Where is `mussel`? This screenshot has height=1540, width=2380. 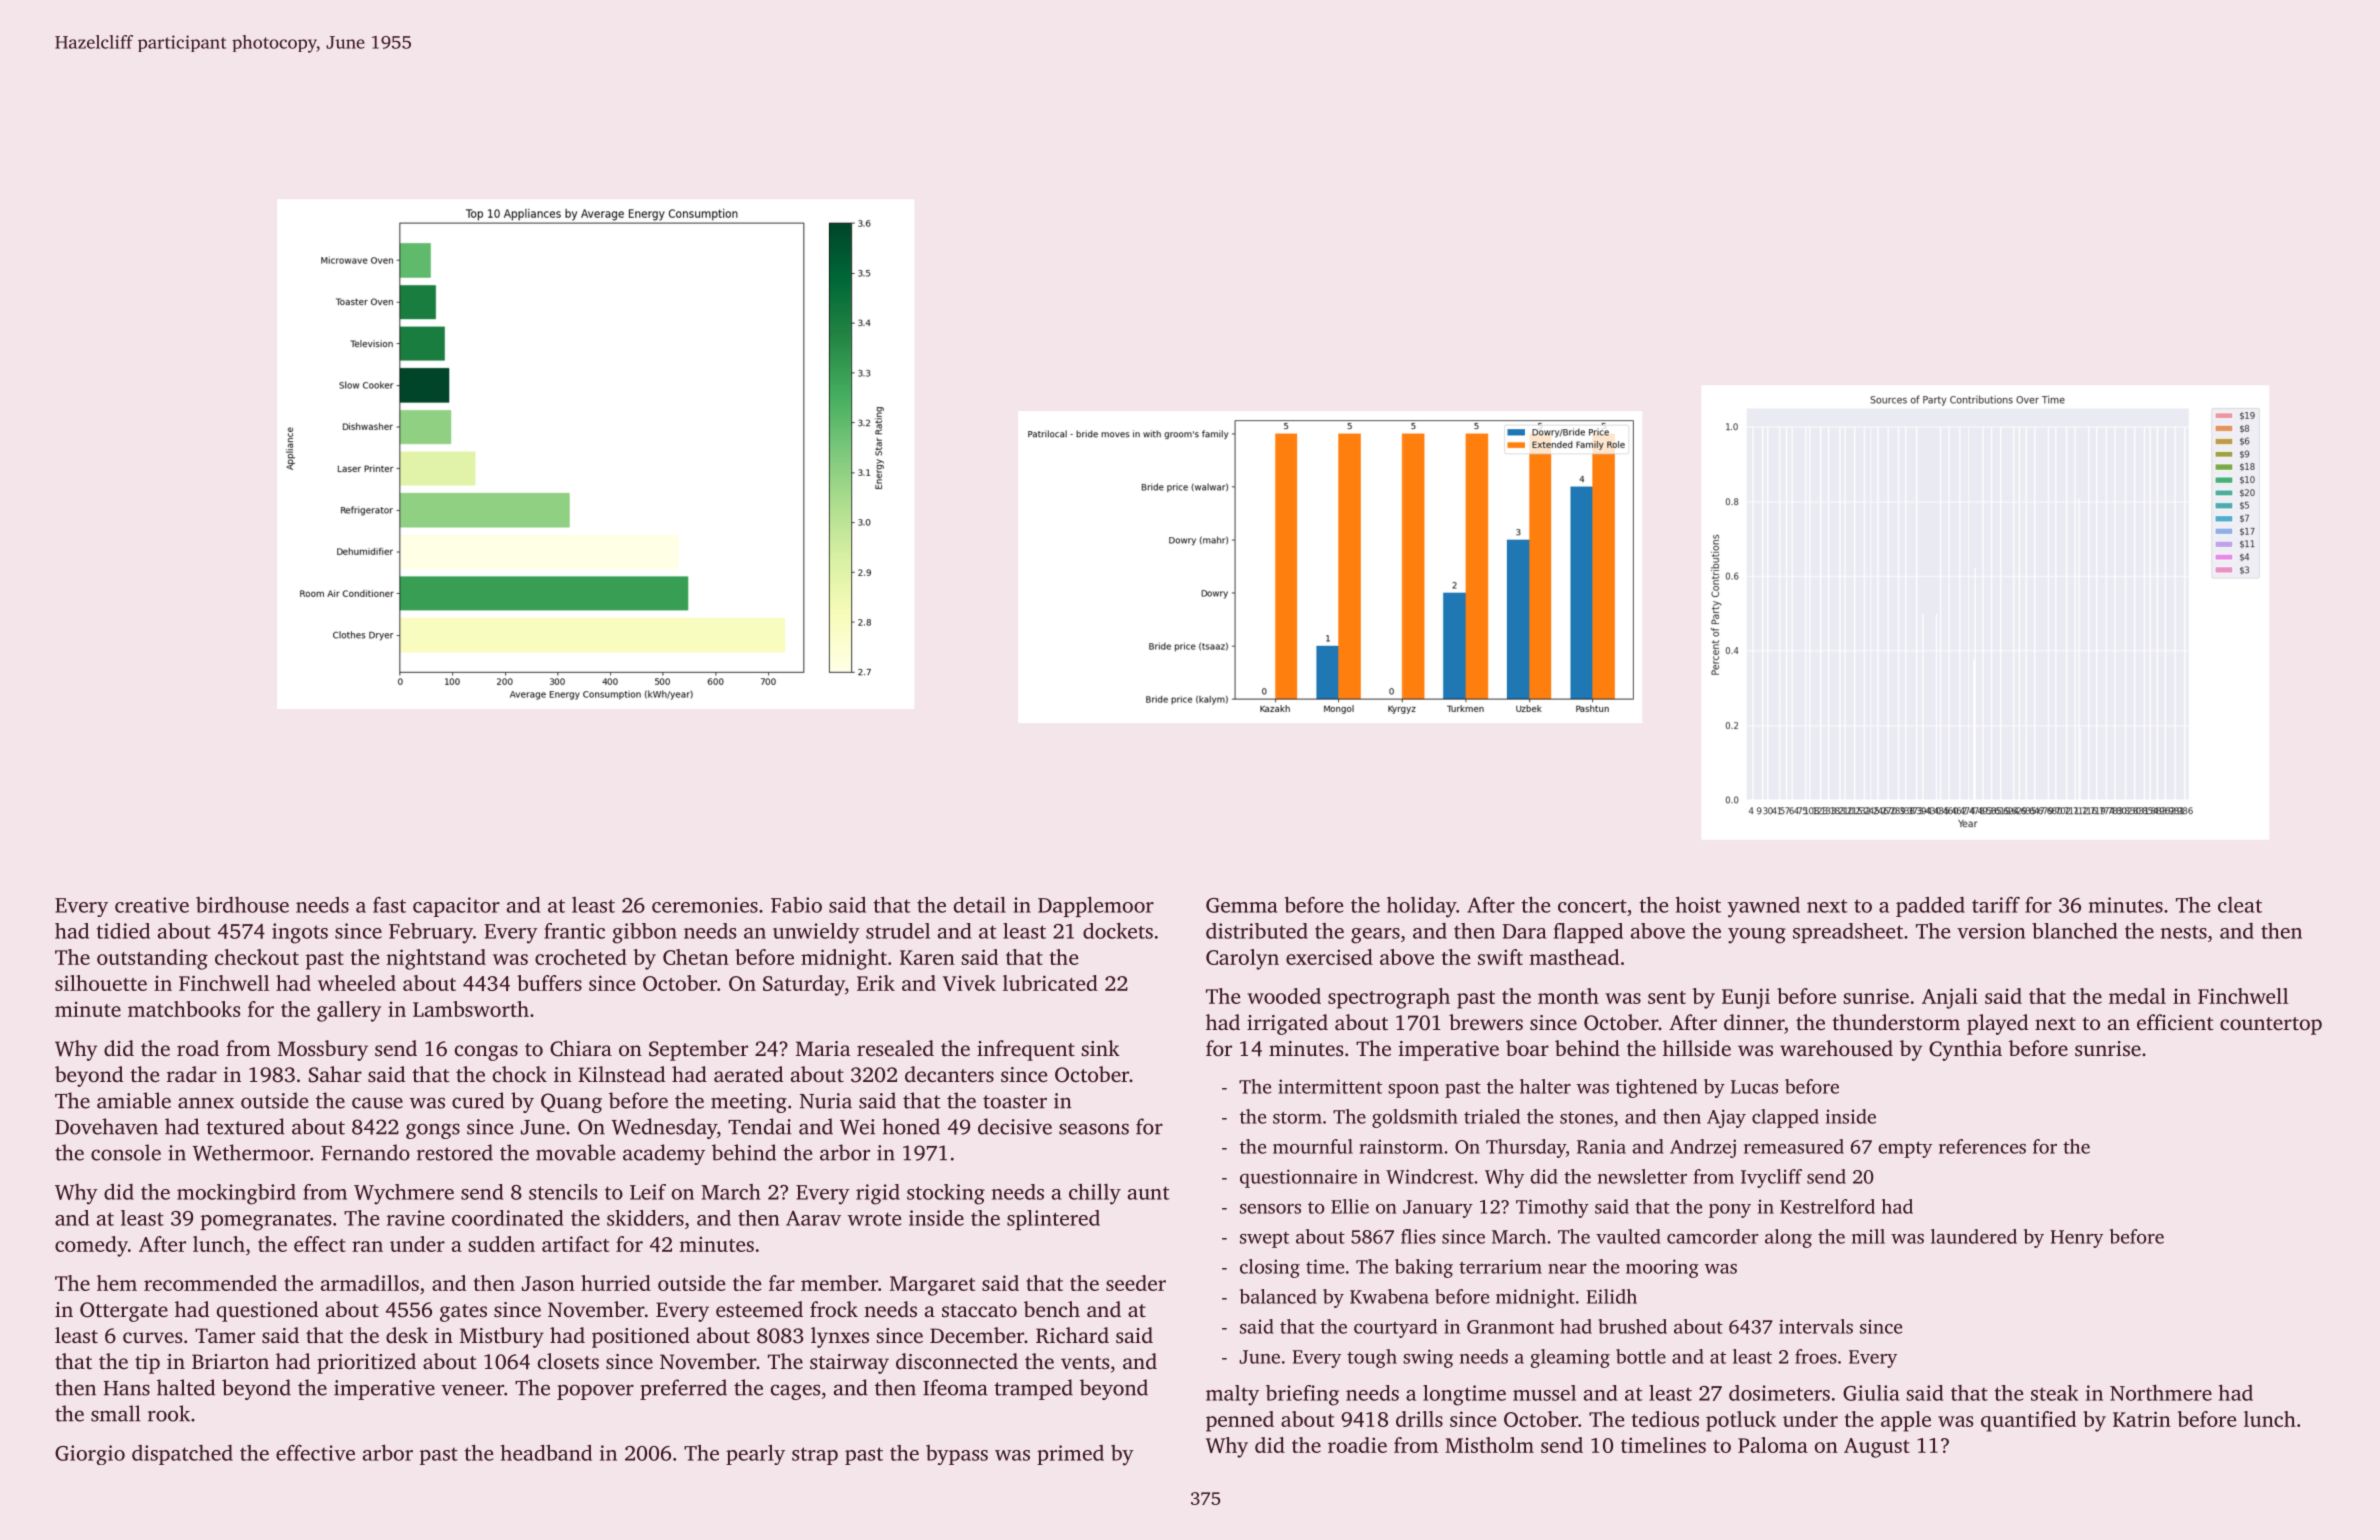 mussel is located at coordinates (1544, 1393).
